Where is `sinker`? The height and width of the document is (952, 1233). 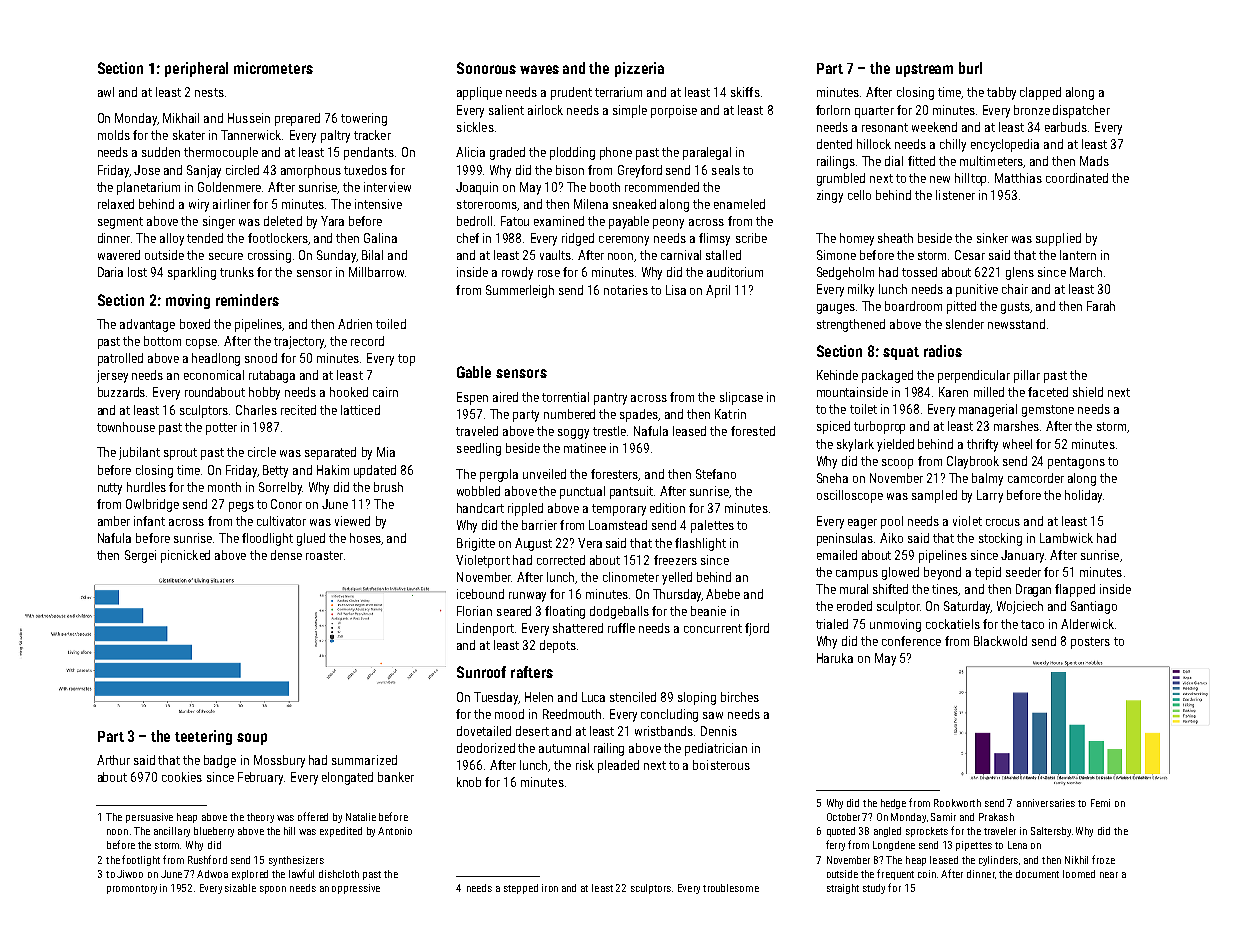 sinker is located at coordinates (992, 238).
